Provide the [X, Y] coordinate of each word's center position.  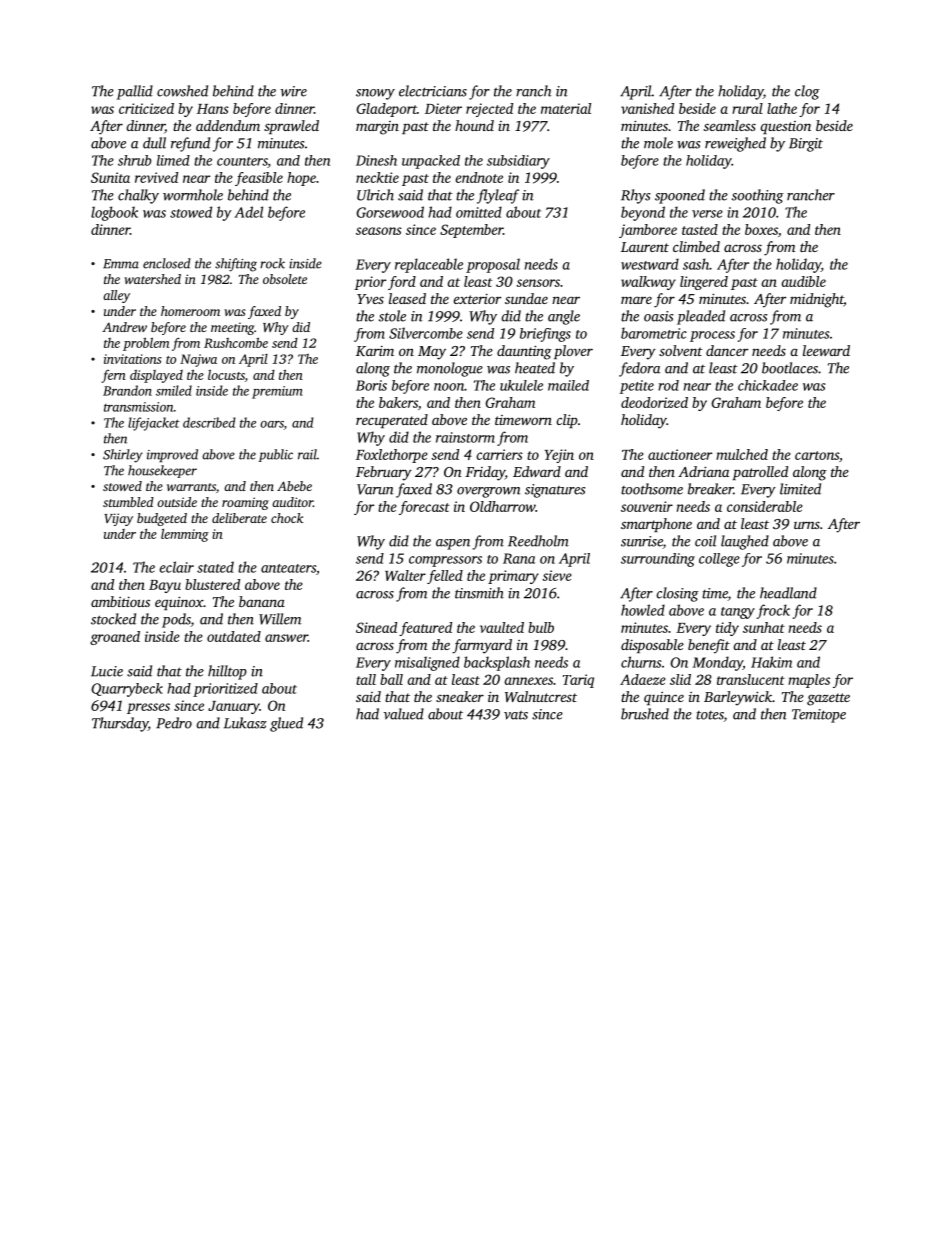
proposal [493, 265]
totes [710, 716]
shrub [134, 160]
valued [404, 714]
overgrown [489, 492]
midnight [817, 300]
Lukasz [245, 723]
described [209, 422]
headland [788, 593]
